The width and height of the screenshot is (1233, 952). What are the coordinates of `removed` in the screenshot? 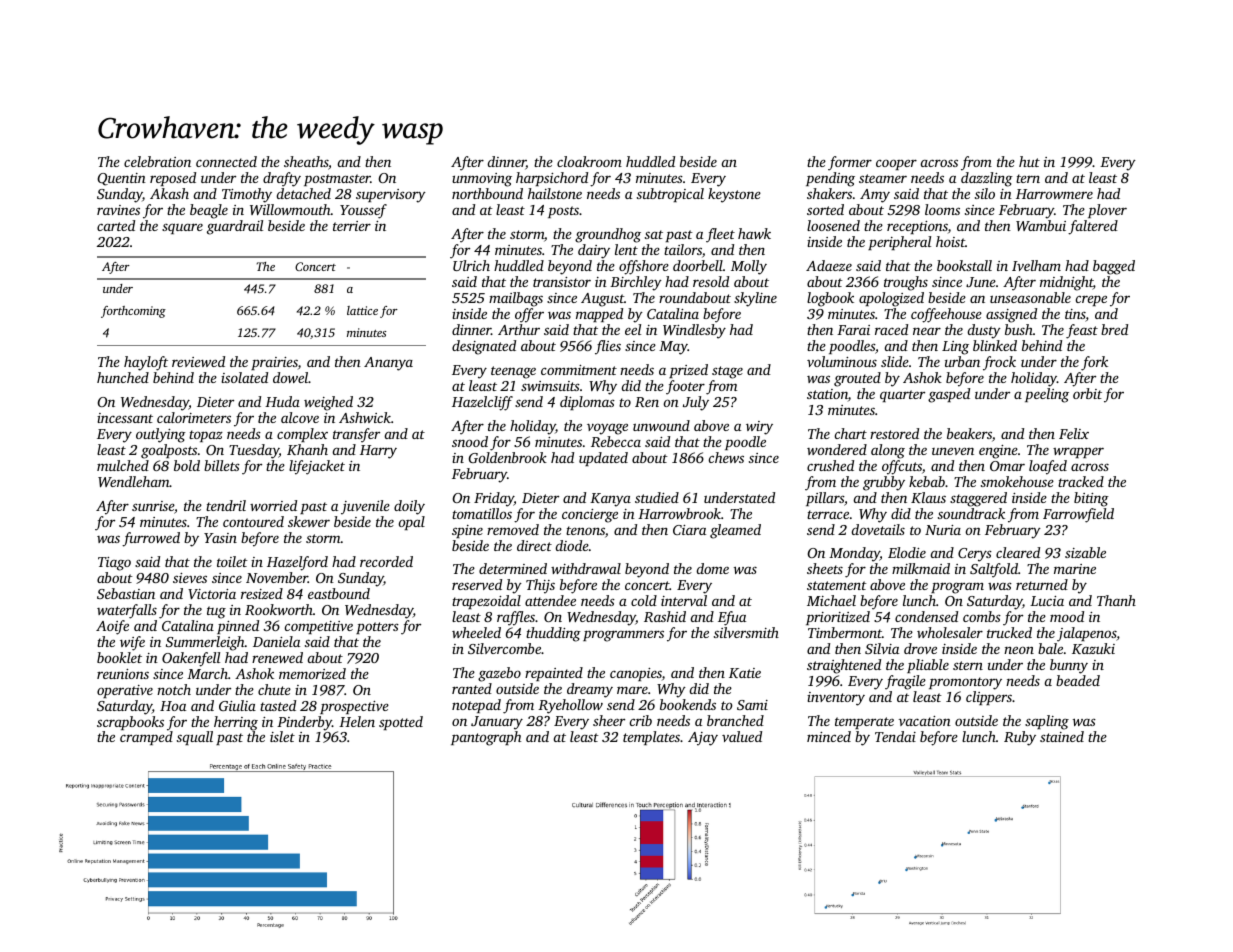 It's located at (513, 529).
